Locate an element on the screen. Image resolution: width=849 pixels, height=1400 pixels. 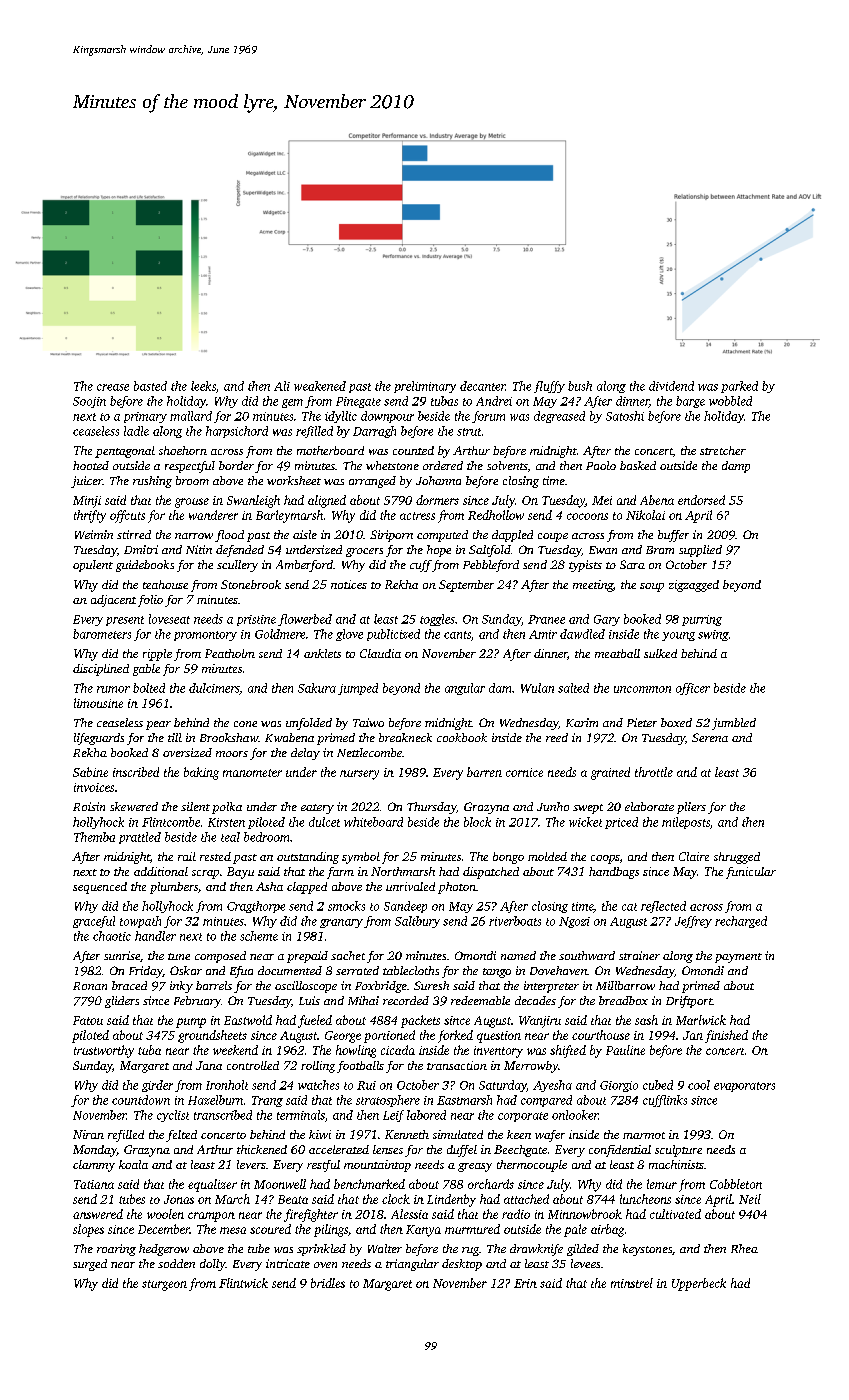
funicular is located at coordinates (751, 873).
